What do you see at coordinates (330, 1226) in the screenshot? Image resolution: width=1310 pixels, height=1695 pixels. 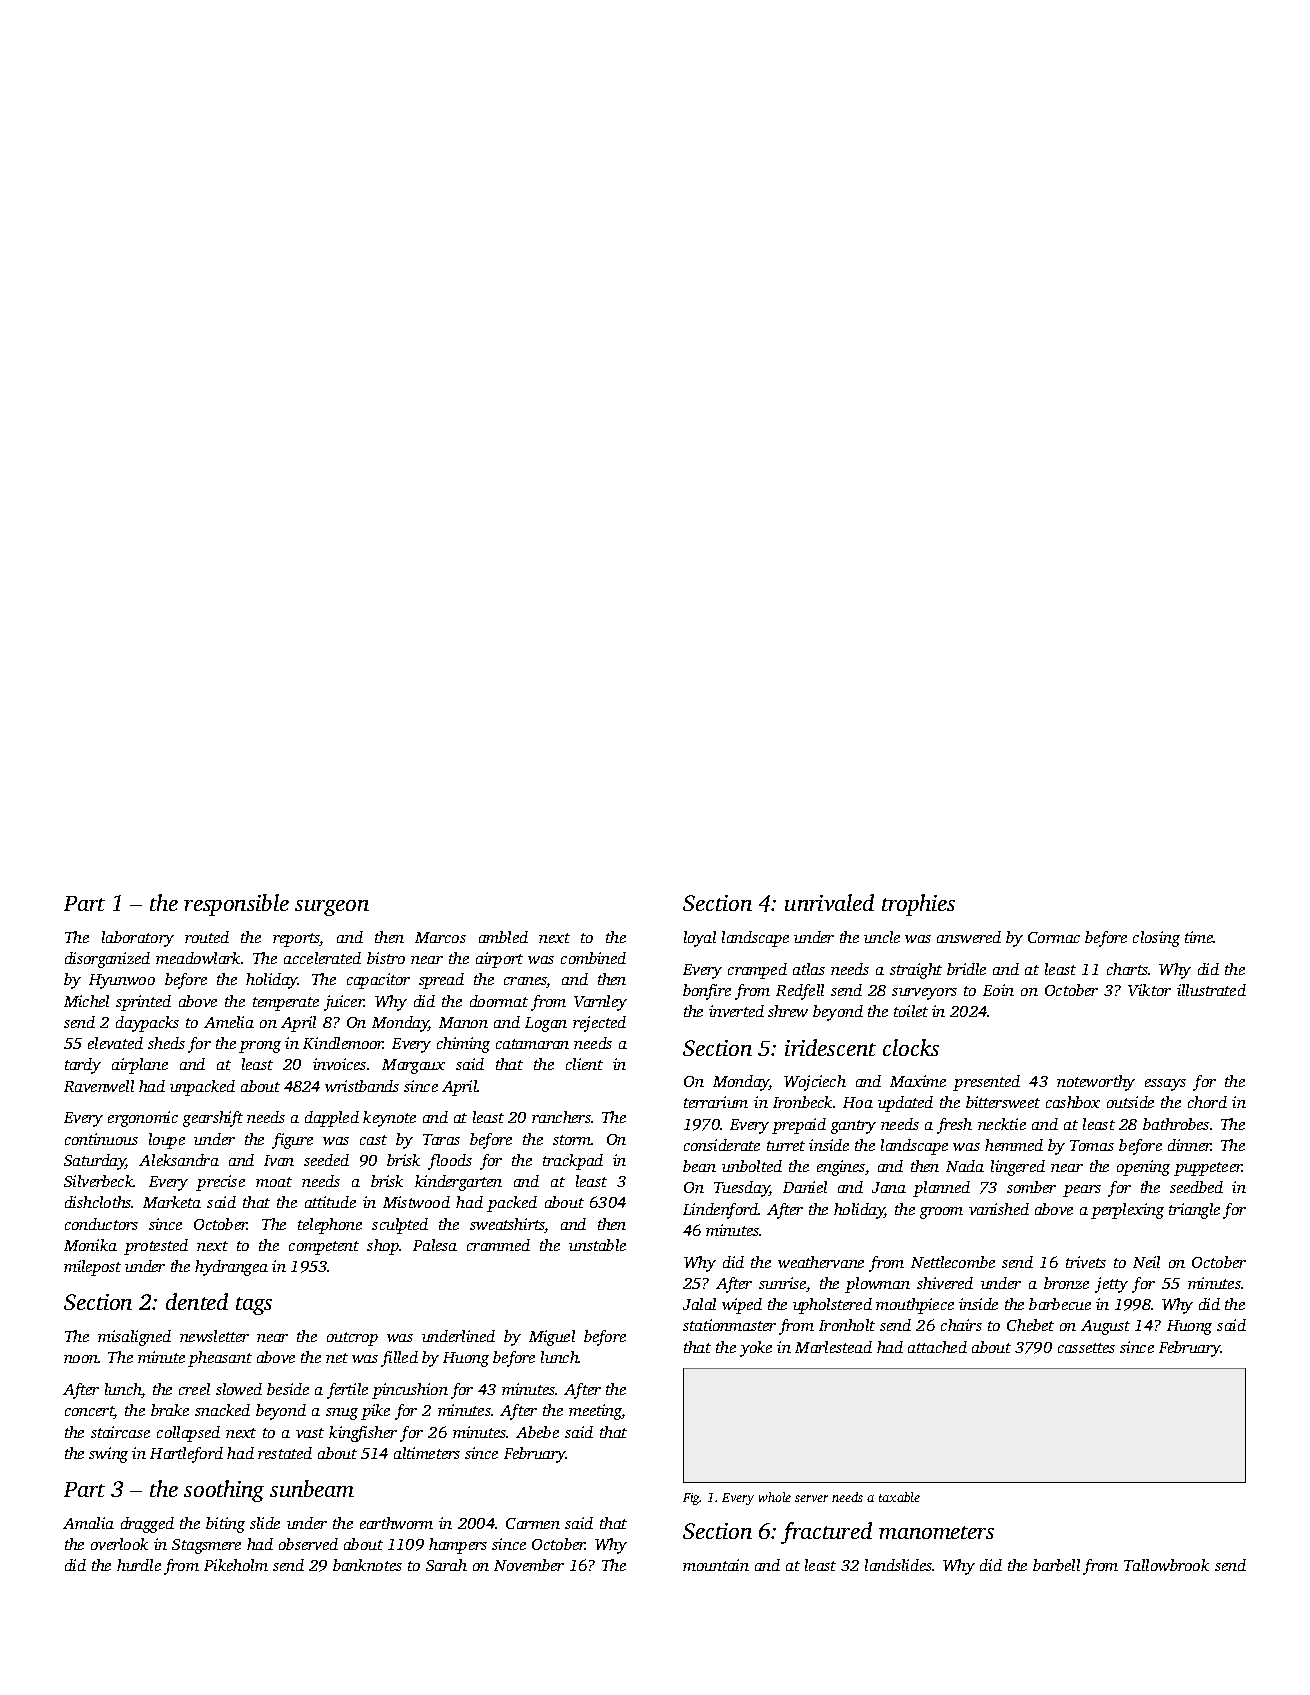 I see `telephone` at bounding box center [330, 1226].
